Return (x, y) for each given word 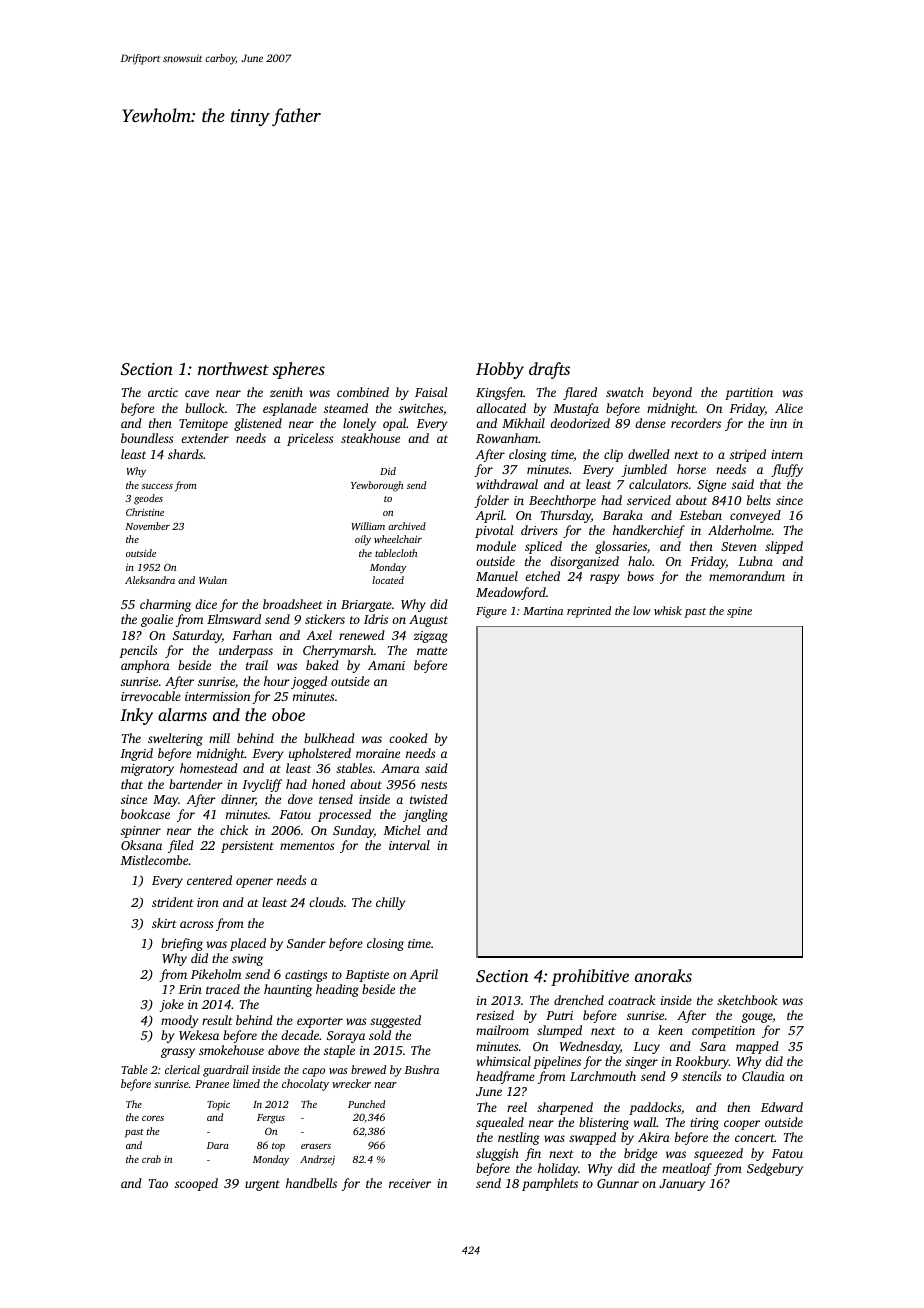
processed (344, 815)
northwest (233, 368)
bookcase (145, 814)
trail (257, 665)
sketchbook (747, 1000)
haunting (288, 990)
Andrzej (317, 1160)
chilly (390, 903)
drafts (549, 370)
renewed (362, 635)
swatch (625, 392)
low (641, 610)
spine (739, 612)
